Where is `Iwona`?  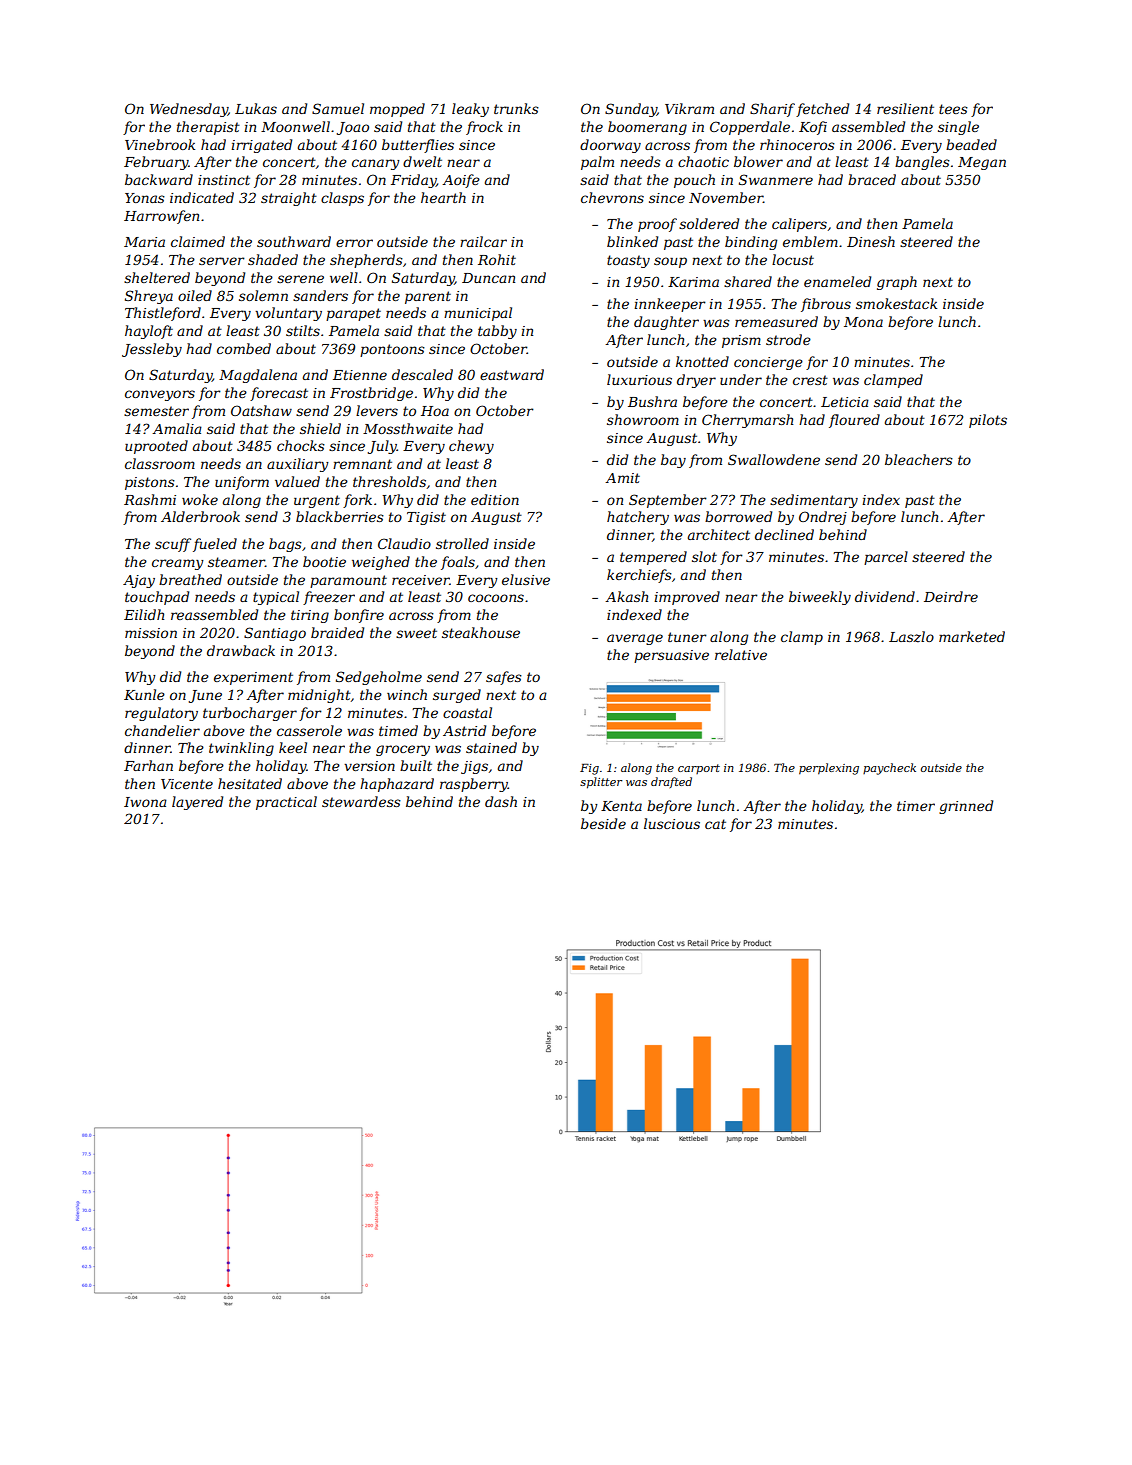 Iwona is located at coordinates (145, 802).
